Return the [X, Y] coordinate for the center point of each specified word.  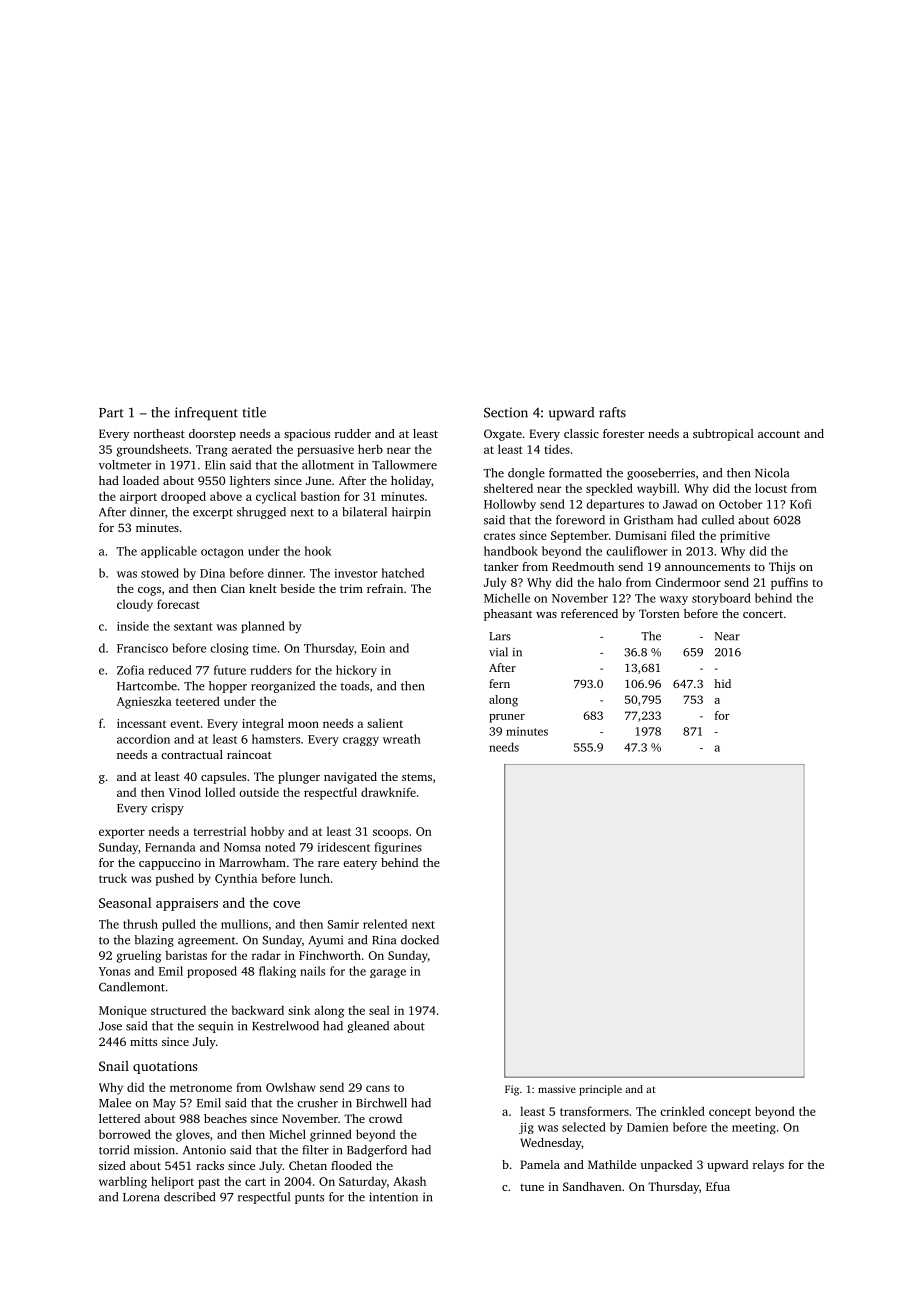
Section [506, 412]
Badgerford [377, 1151]
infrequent [206, 414]
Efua [718, 1186]
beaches [225, 1118]
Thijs [782, 568]
